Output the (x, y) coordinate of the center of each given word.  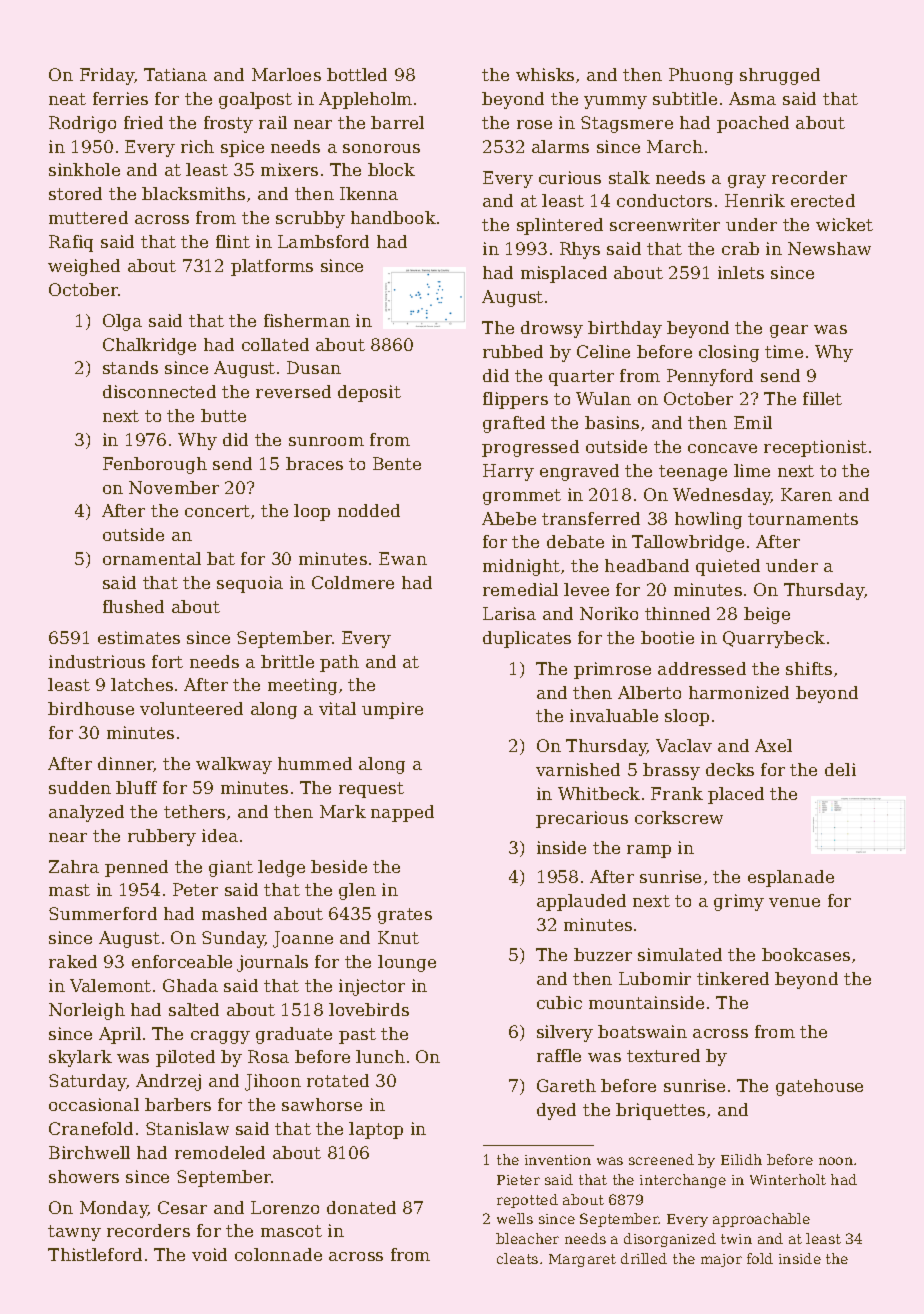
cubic (559, 1002)
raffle (559, 1055)
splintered (560, 226)
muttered (88, 217)
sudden (80, 787)
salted (194, 1009)
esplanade (791, 878)
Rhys (580, 250)
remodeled (220, 1152)
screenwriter (665, 224)
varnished (578, 769)
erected (823, 200)
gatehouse (819, 1087)
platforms (272, 267)
